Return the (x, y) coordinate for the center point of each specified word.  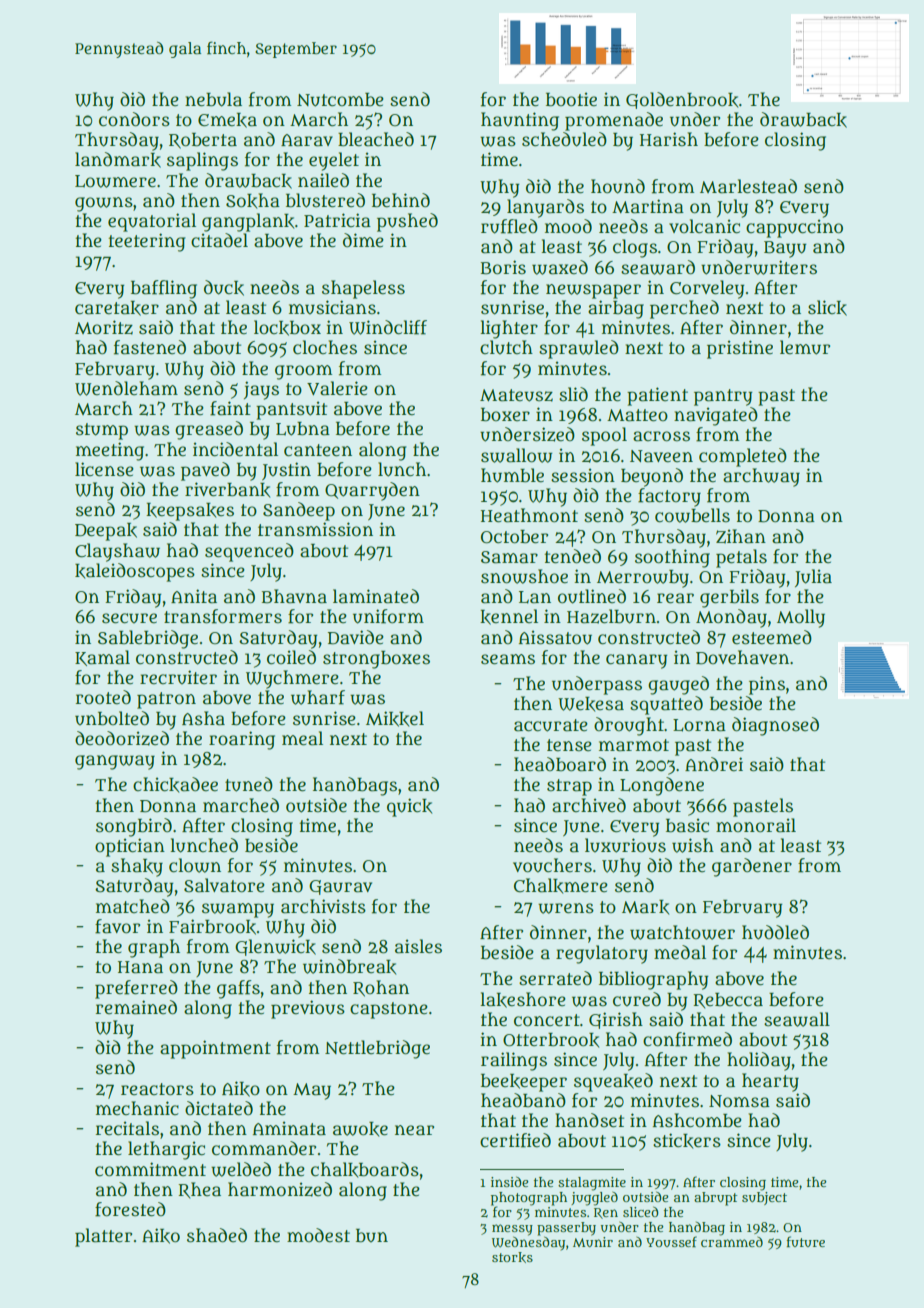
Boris (503, 267)
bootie (571, 99)
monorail (756, 825)
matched (133, 906)
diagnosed (775, 726)
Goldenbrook (682, 100)
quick (409, 807)
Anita (194, 596)
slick (827, 308)
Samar (509, 557)
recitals (127, 1128)
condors (134, 119)
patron (166, 700)
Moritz (104, 327)
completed (743, 457)
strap (569, 787)
